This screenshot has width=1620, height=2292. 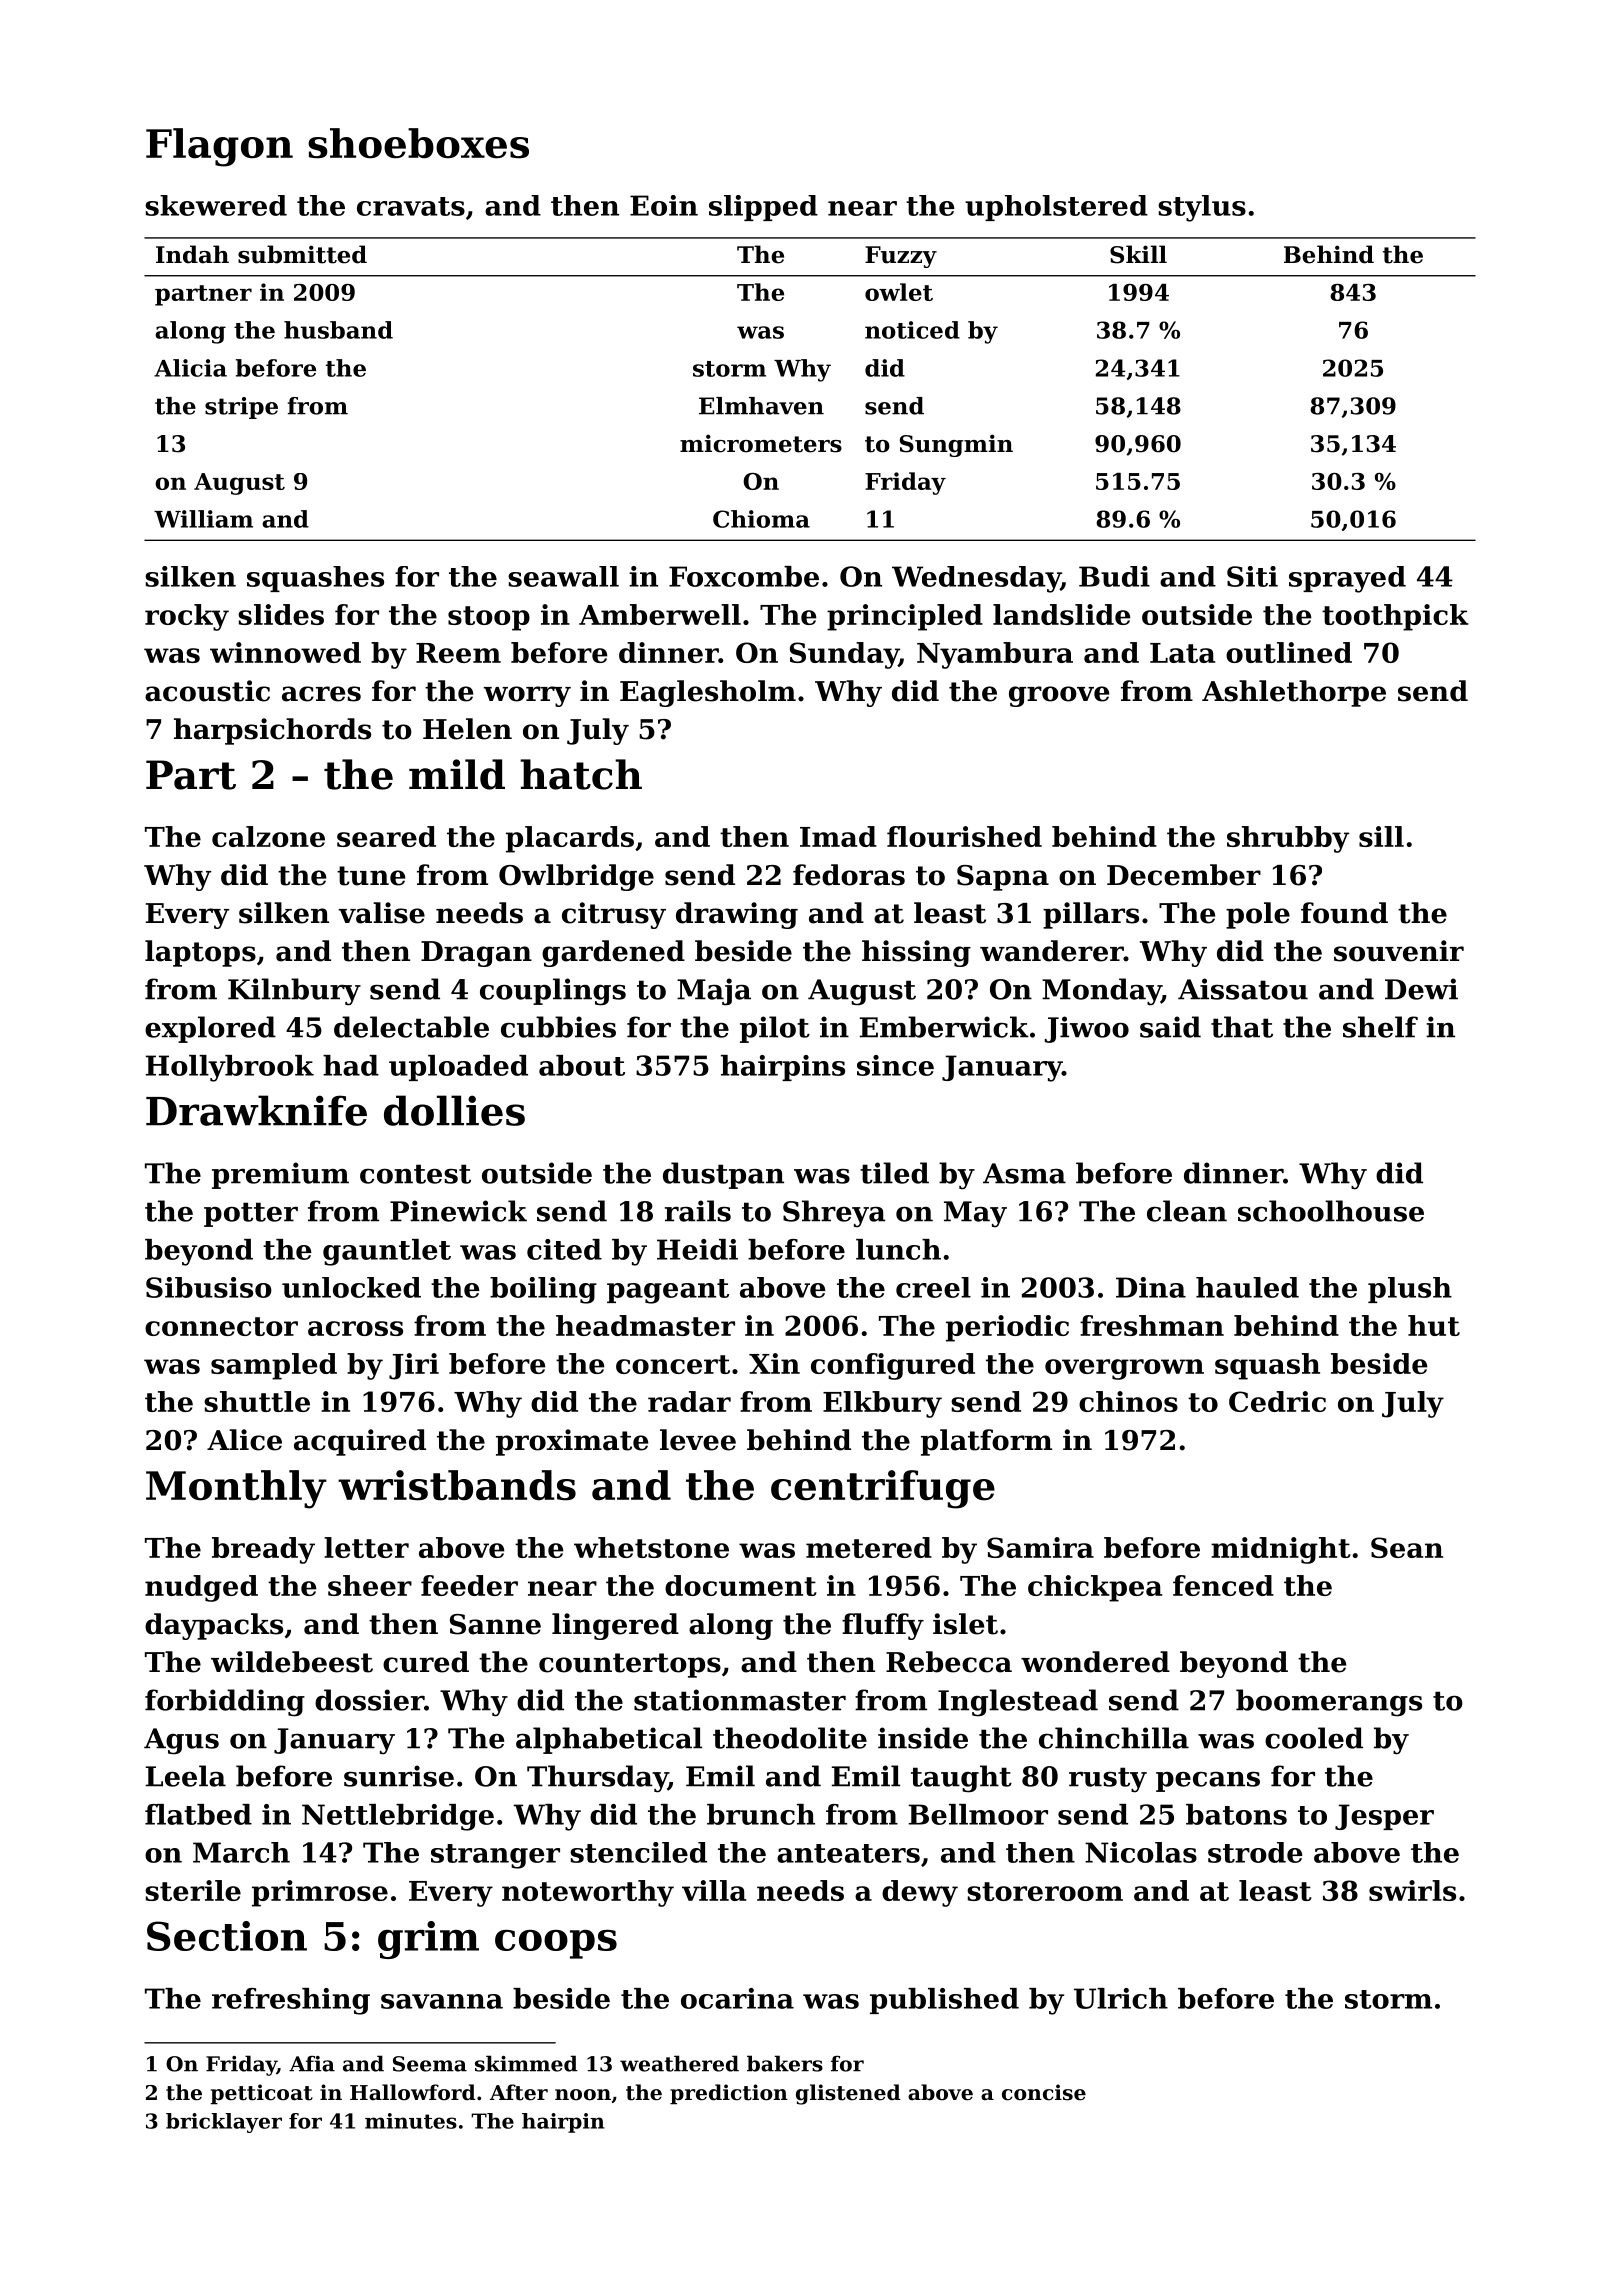 What do you see at coordinates (382, 913) in the screenshot?
I see `valise` at bounding box center [382, 913].
